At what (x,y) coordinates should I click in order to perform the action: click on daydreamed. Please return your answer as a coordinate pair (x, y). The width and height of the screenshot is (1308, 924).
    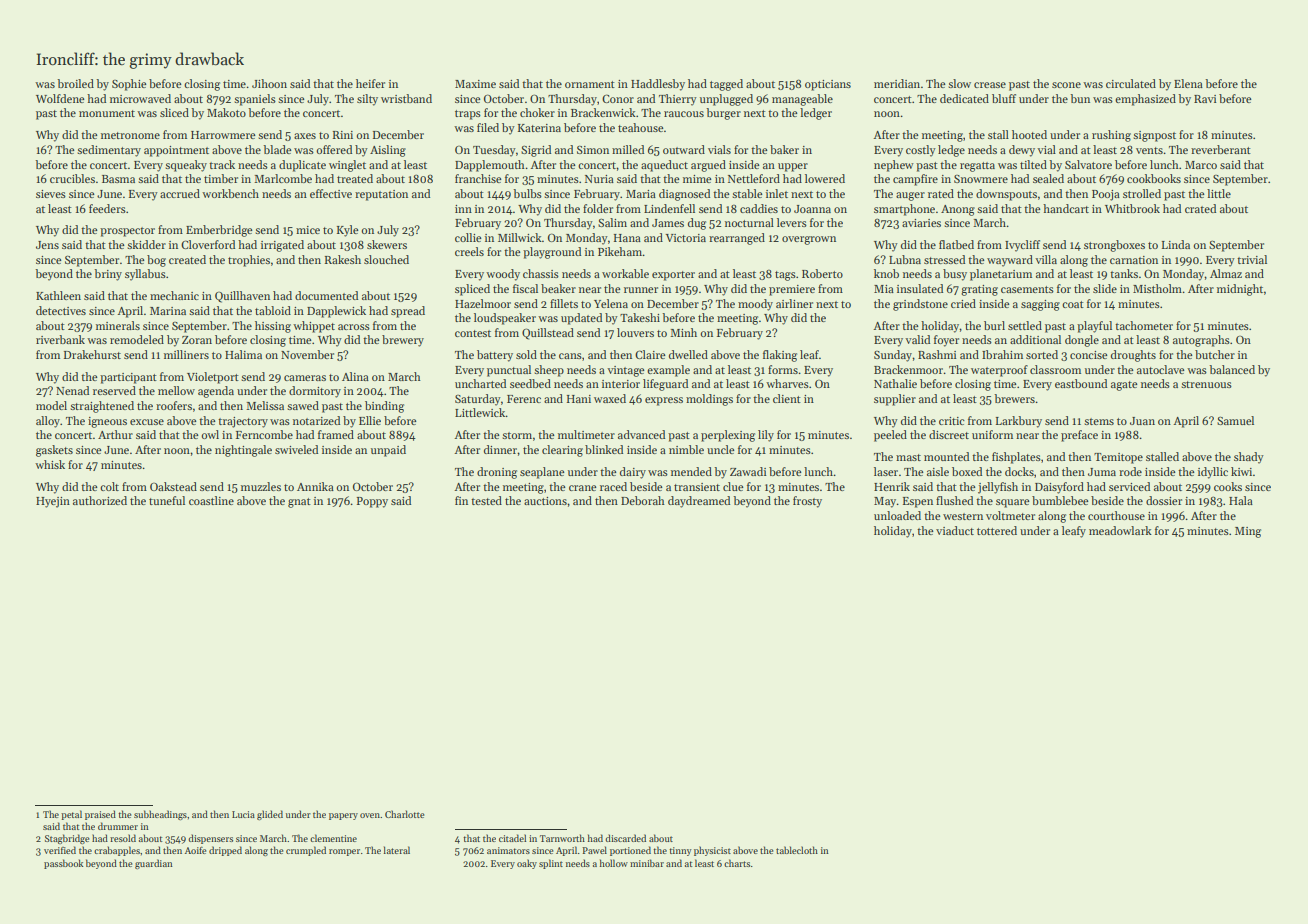
    Looking at the image, I should click on (699, 502).
